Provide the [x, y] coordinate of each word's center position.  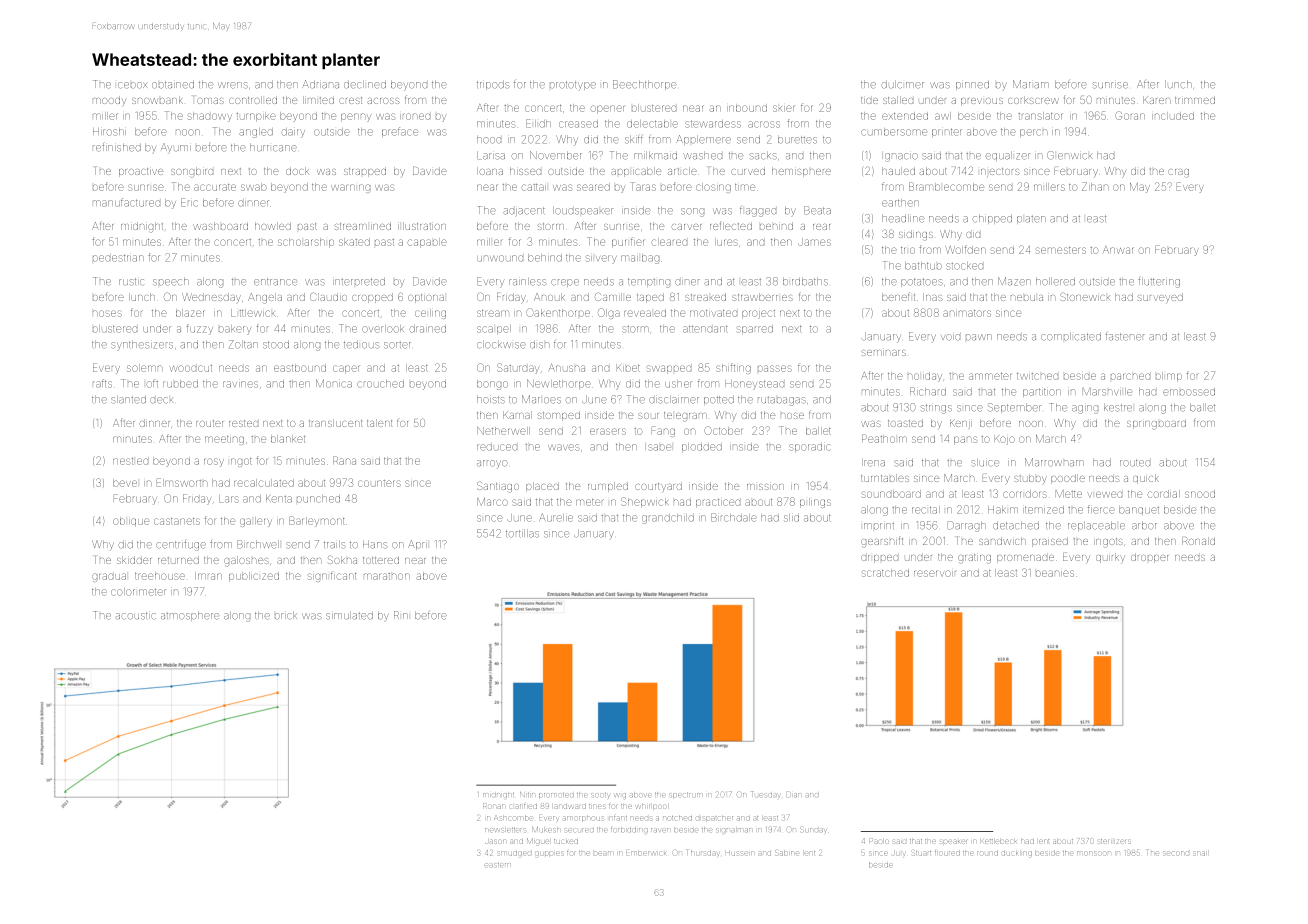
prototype [573, 85]
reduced [497, 447]
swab [254, 187]
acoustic [135, 616]
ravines [240, 384]
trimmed [1195, 100]
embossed [1189, 392]
